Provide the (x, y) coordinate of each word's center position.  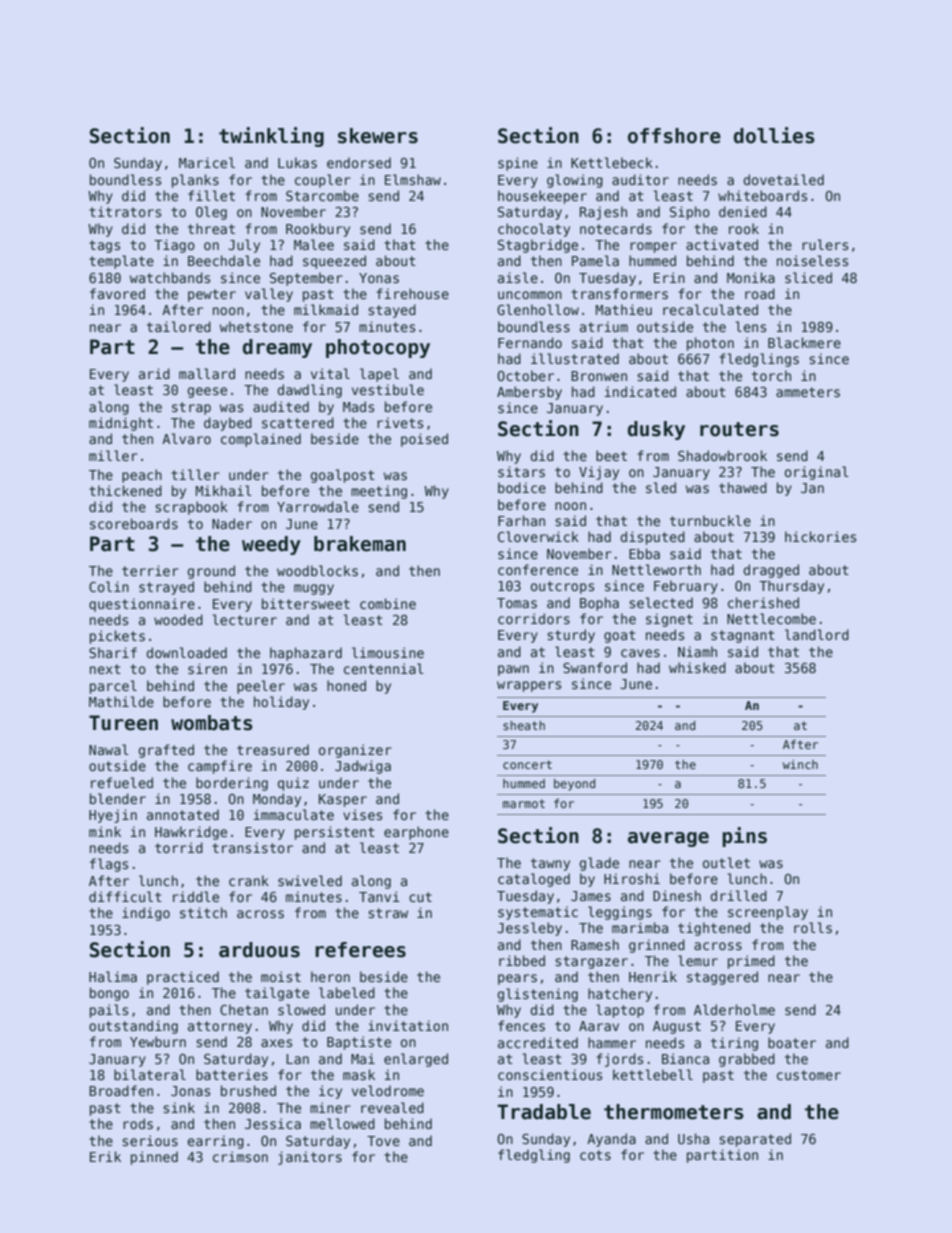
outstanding (133, 1027)
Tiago (174, 246)
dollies (774, 135)
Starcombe (322, 195)
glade (599, 864)
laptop (620, 1011)
